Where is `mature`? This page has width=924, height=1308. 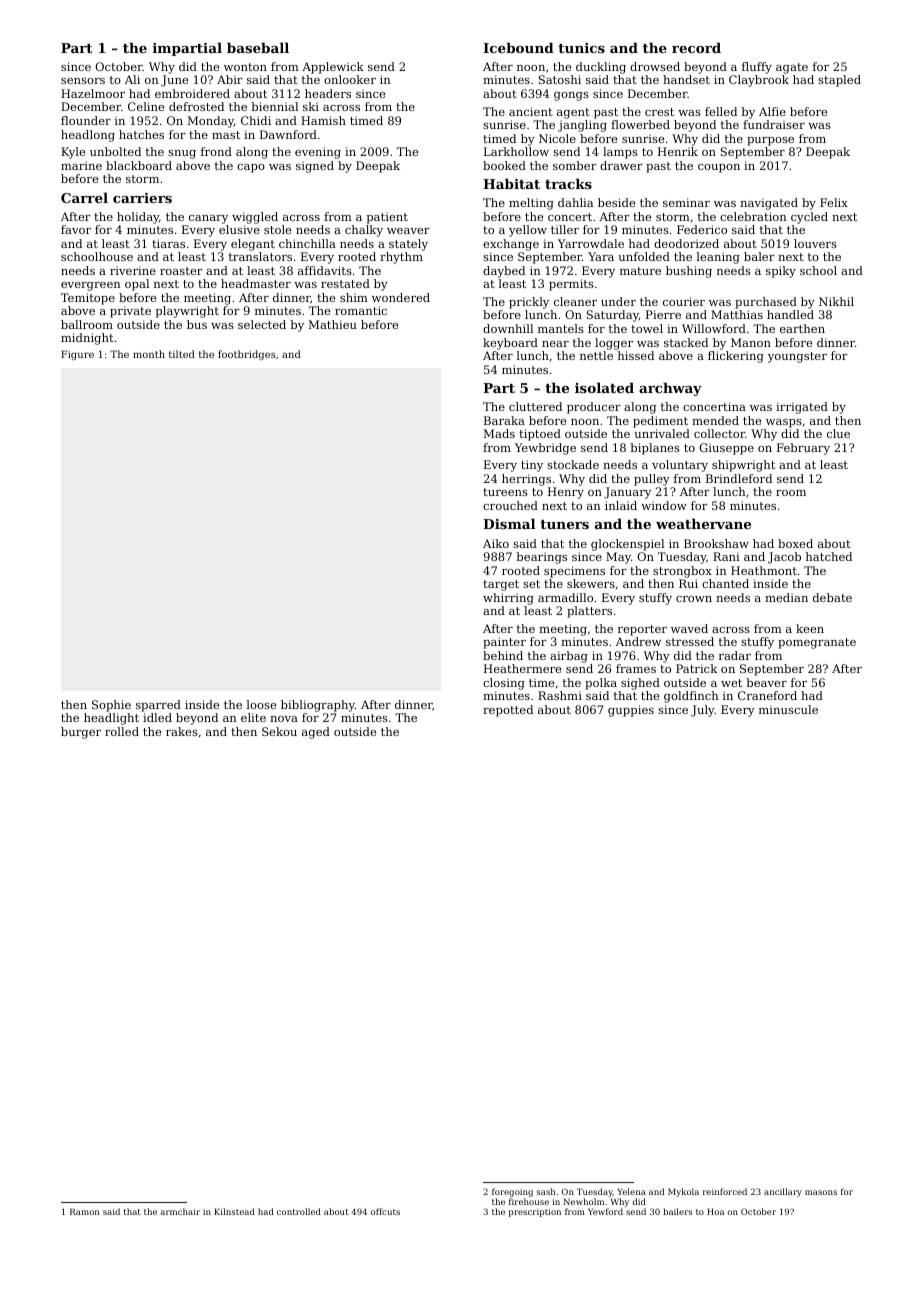 mature is located at coordinates (640, 271).
